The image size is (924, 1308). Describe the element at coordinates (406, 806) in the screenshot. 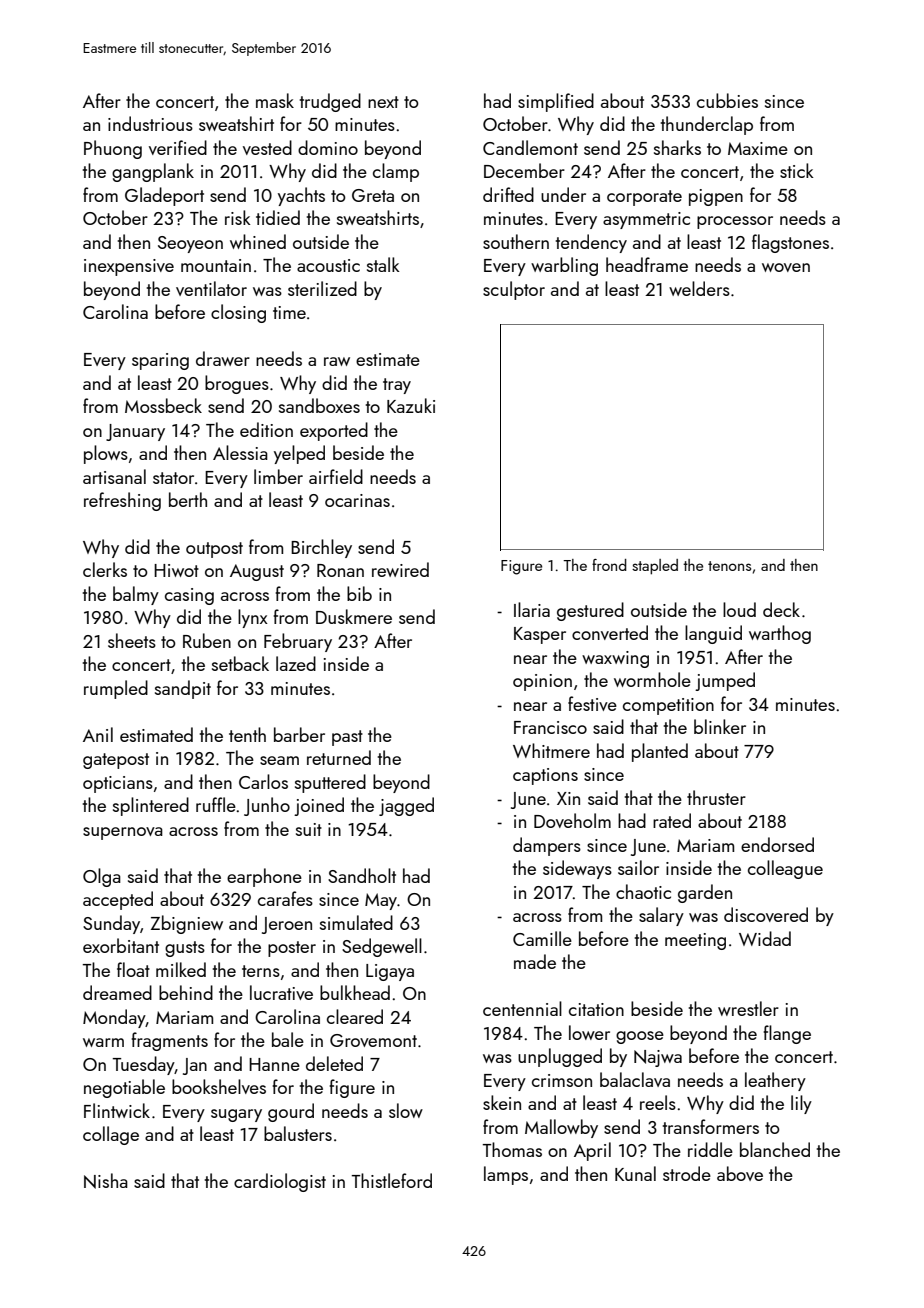

I see `jagged` at that location.
